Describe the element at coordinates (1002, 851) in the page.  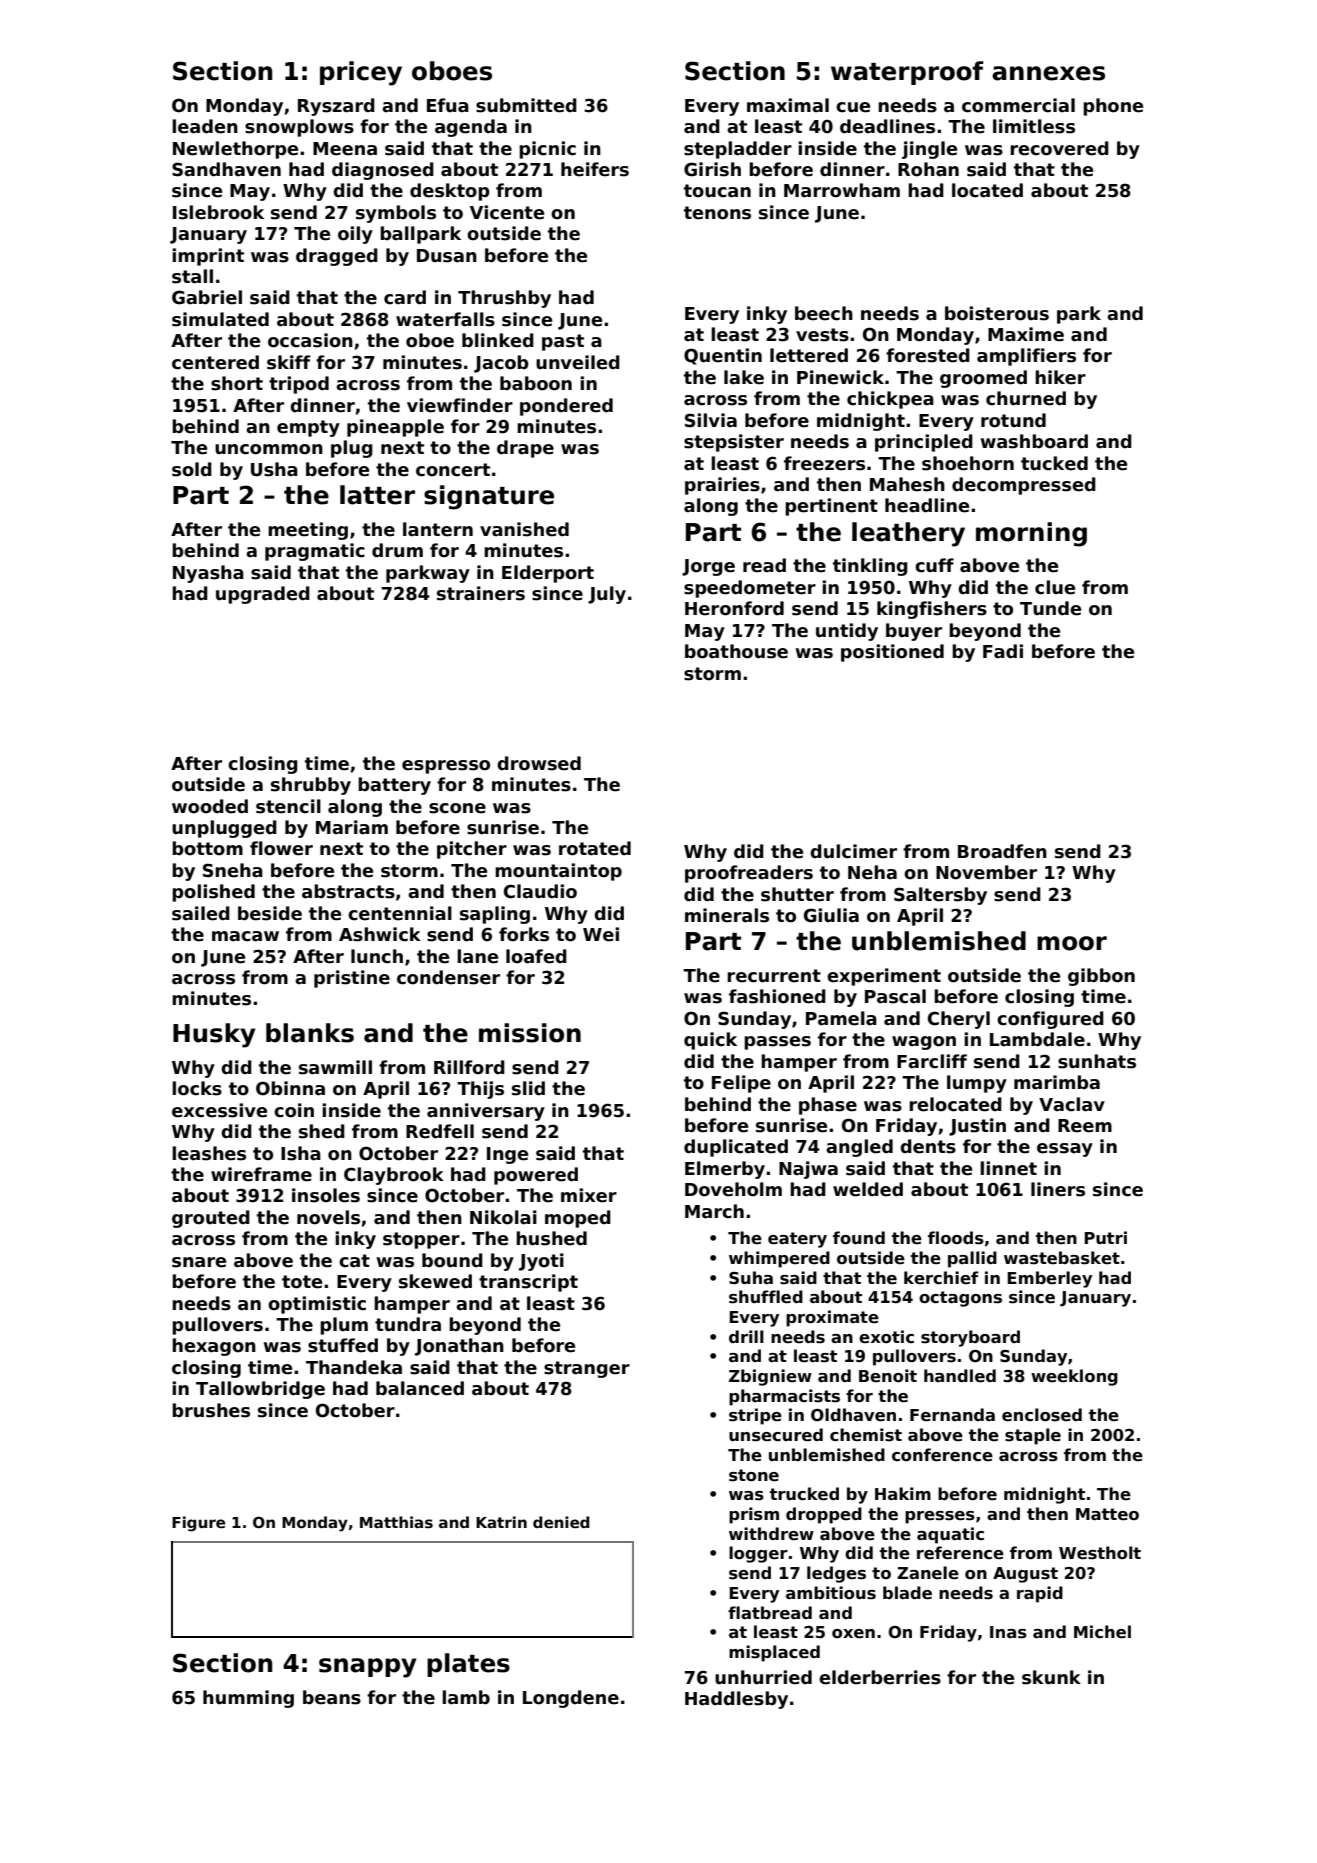
I see `Broadfen` at that location.
